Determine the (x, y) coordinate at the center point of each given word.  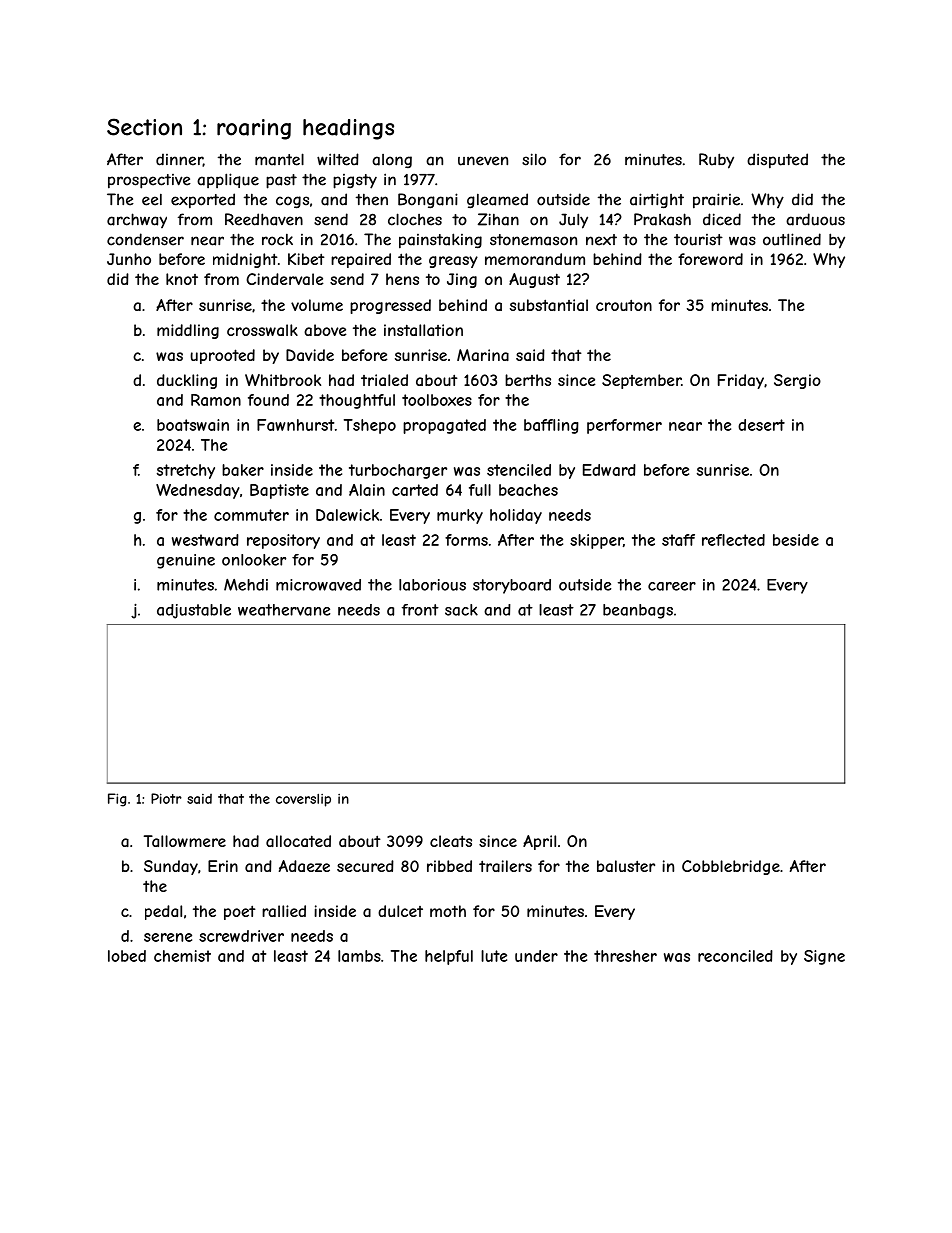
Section (144, 127)
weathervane (284, 610)
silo (534, 159)
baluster (626, 866)
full (480, 490)
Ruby (716, 161)
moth (448, 911)
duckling (187, 381)
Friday (741, 381)
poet (240, 912)
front (420, 610)
